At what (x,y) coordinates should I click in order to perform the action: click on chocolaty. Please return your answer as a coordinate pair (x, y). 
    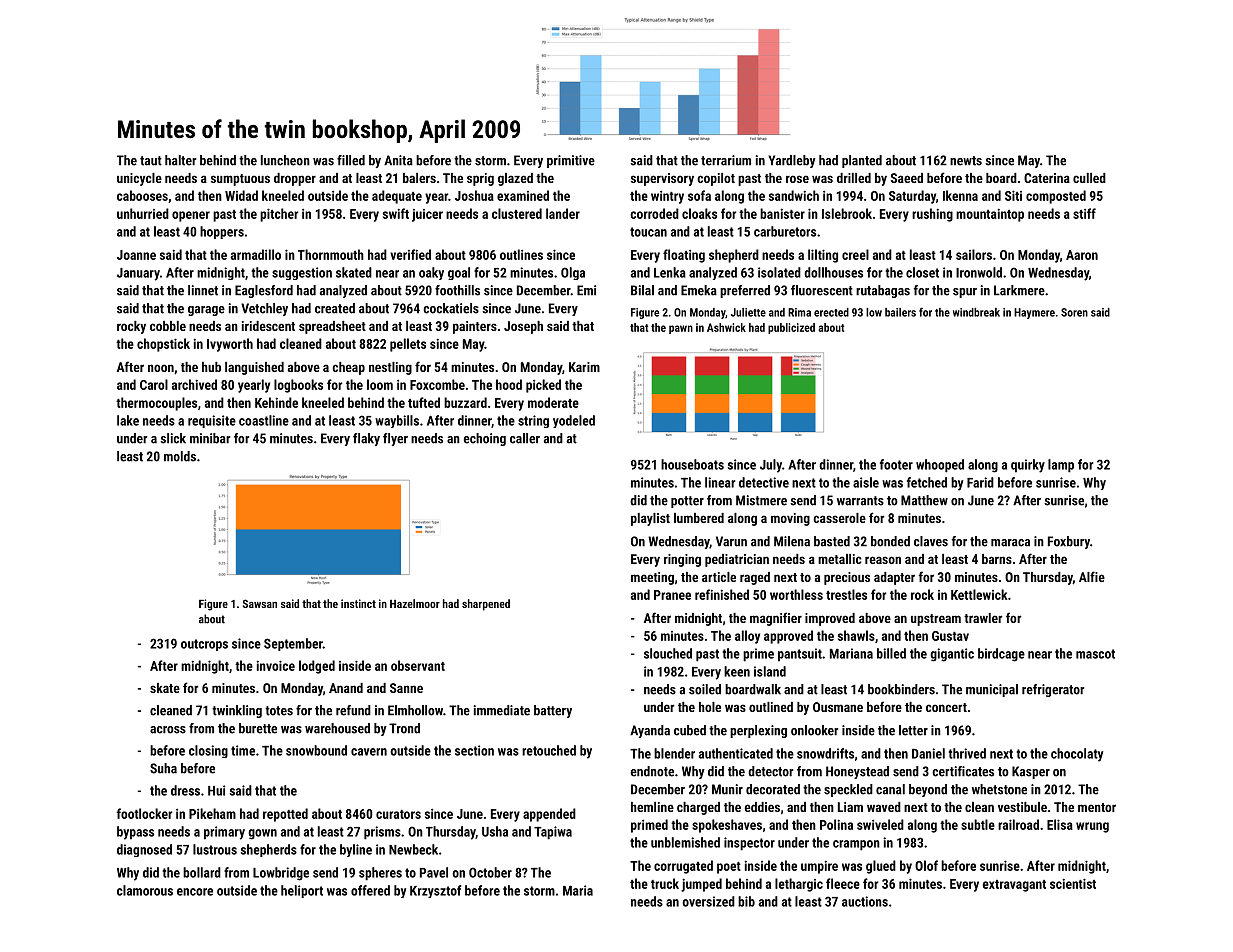
    Looking at the image, I should click on (1077, 755).
